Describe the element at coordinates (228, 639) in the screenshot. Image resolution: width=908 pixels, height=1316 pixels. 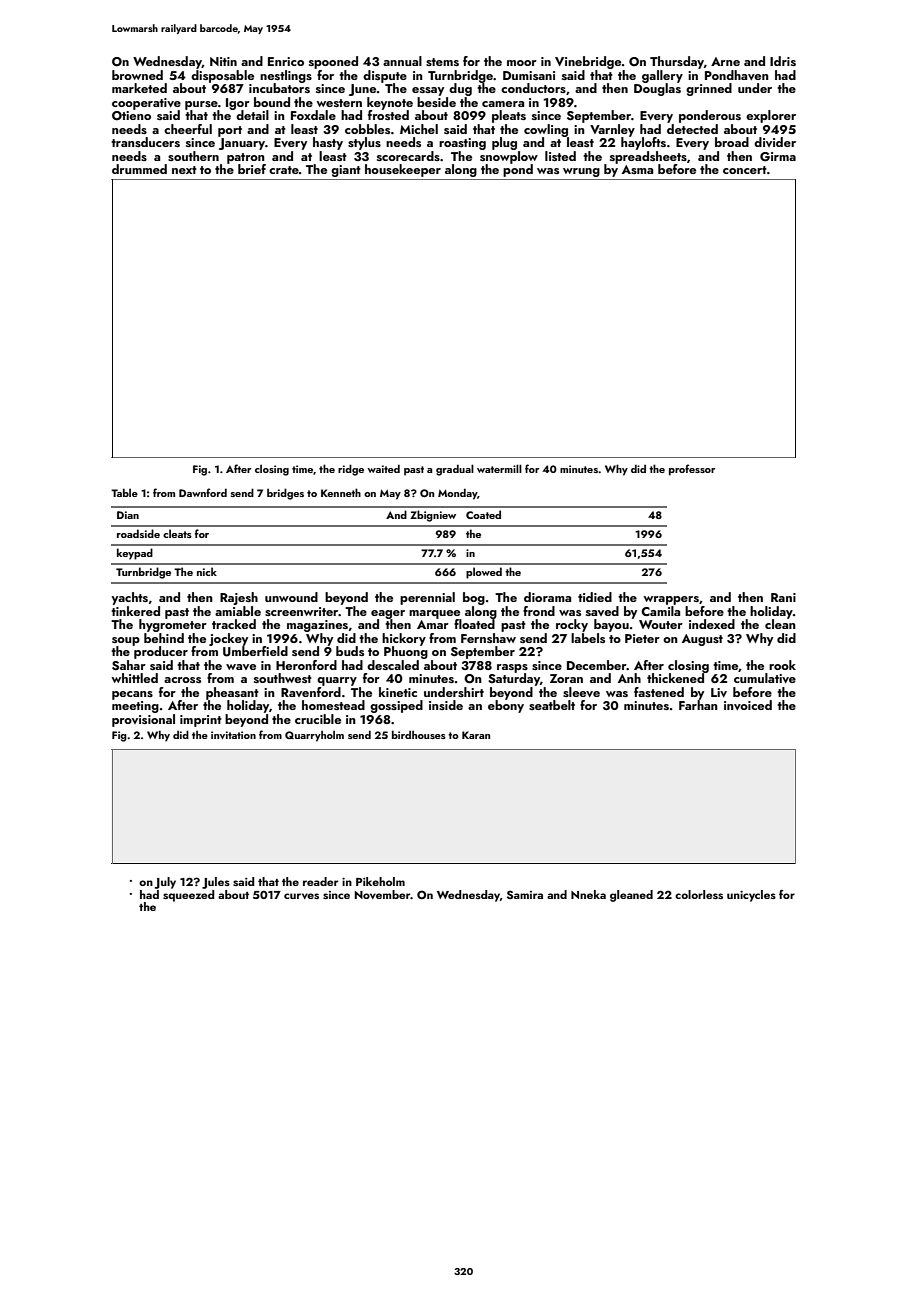
I see `jockey` at that location.
